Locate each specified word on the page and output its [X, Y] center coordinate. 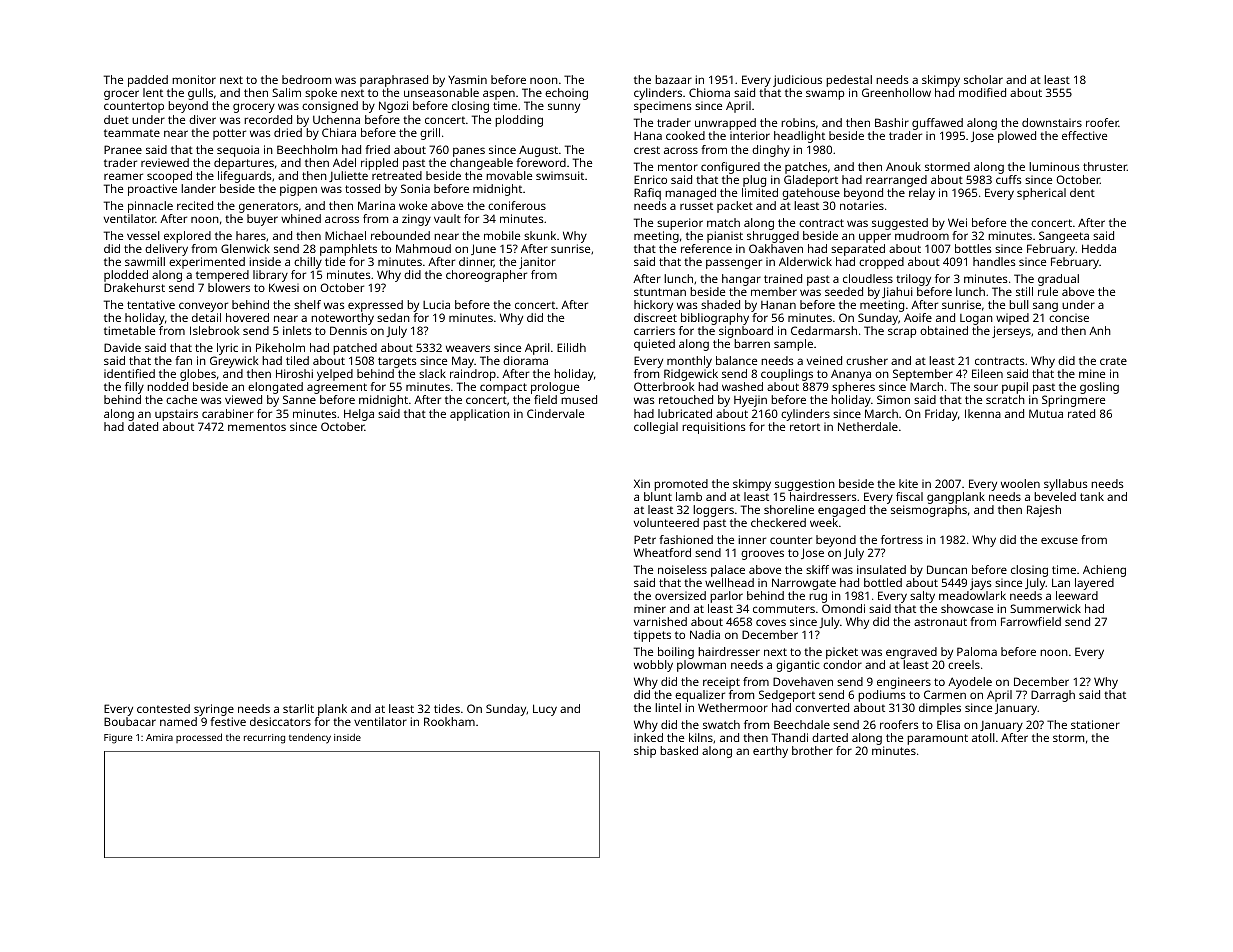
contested [163, 708]
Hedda [1099, 248]
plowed [1017, 137]
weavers [468, 348]
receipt [721, 683]
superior [680, 224]
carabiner [228, 413]
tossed [362, 188]
